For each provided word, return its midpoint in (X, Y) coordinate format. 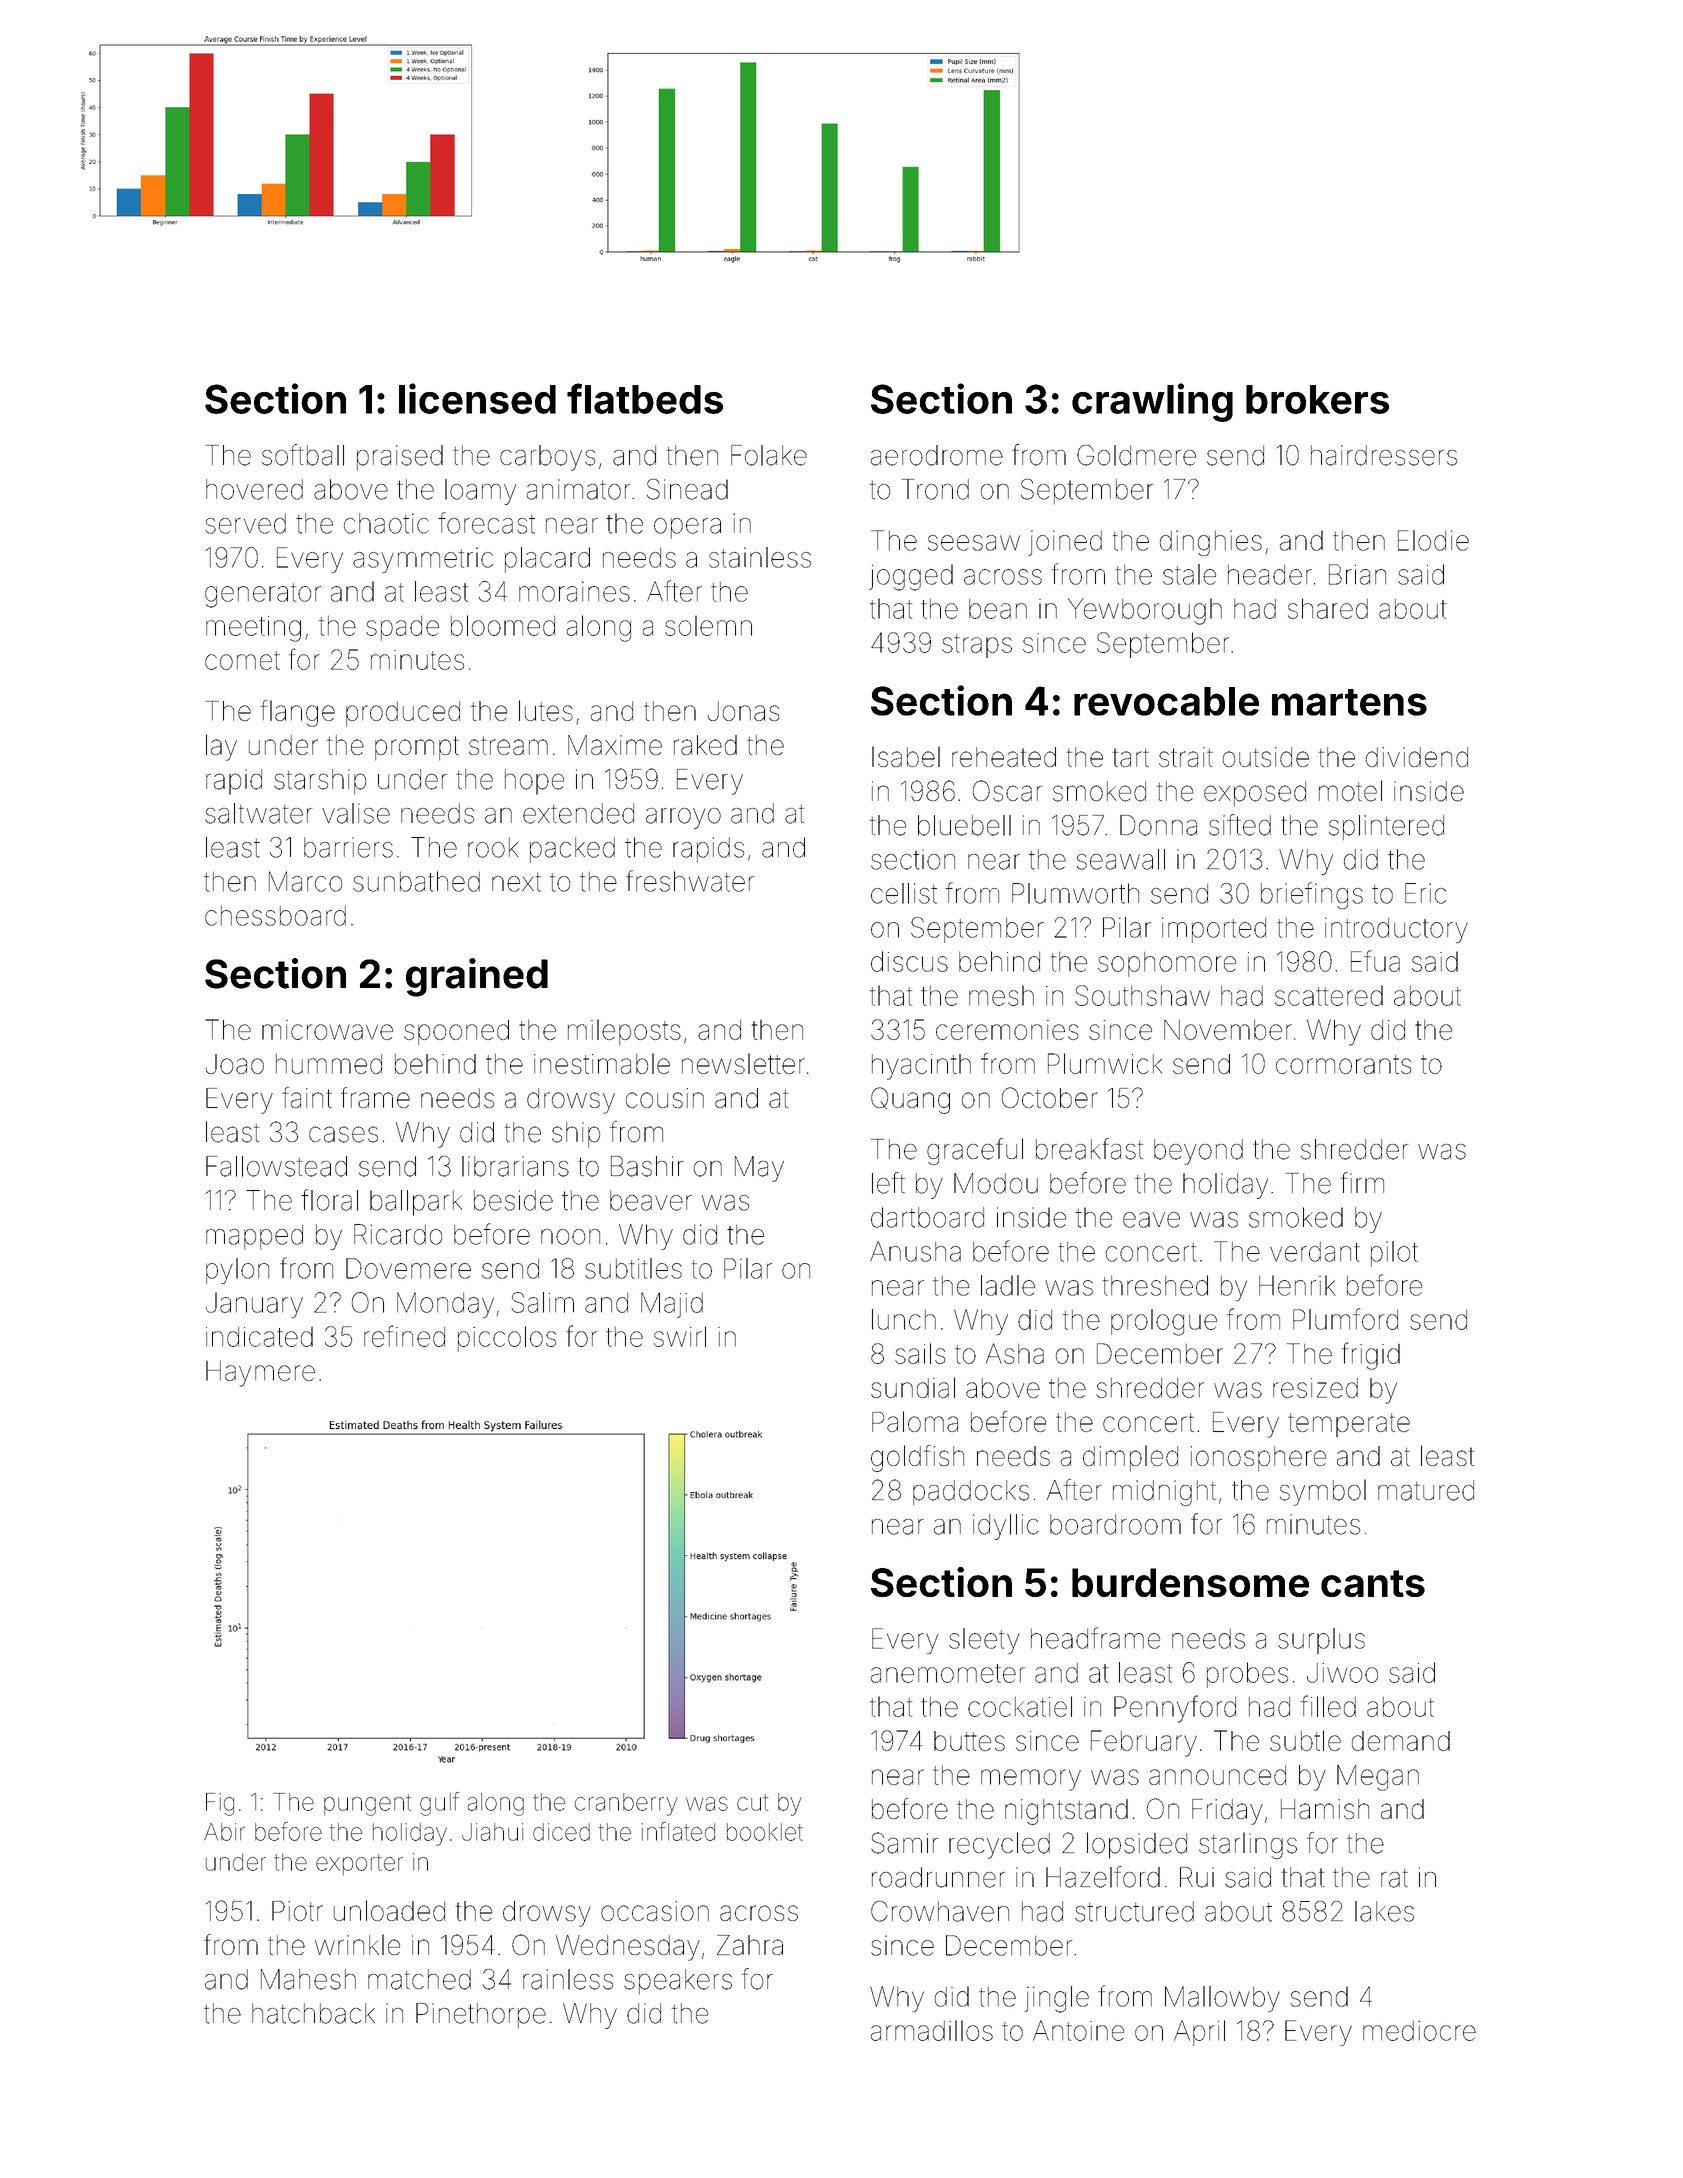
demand (1401, 1741)
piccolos (507, 1339)
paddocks (971, 1492)
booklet (765, 1832)
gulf (440, 1804)
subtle (1305, 1740)
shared (1328, 608)
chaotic (386, 523)
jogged (911, 577)
